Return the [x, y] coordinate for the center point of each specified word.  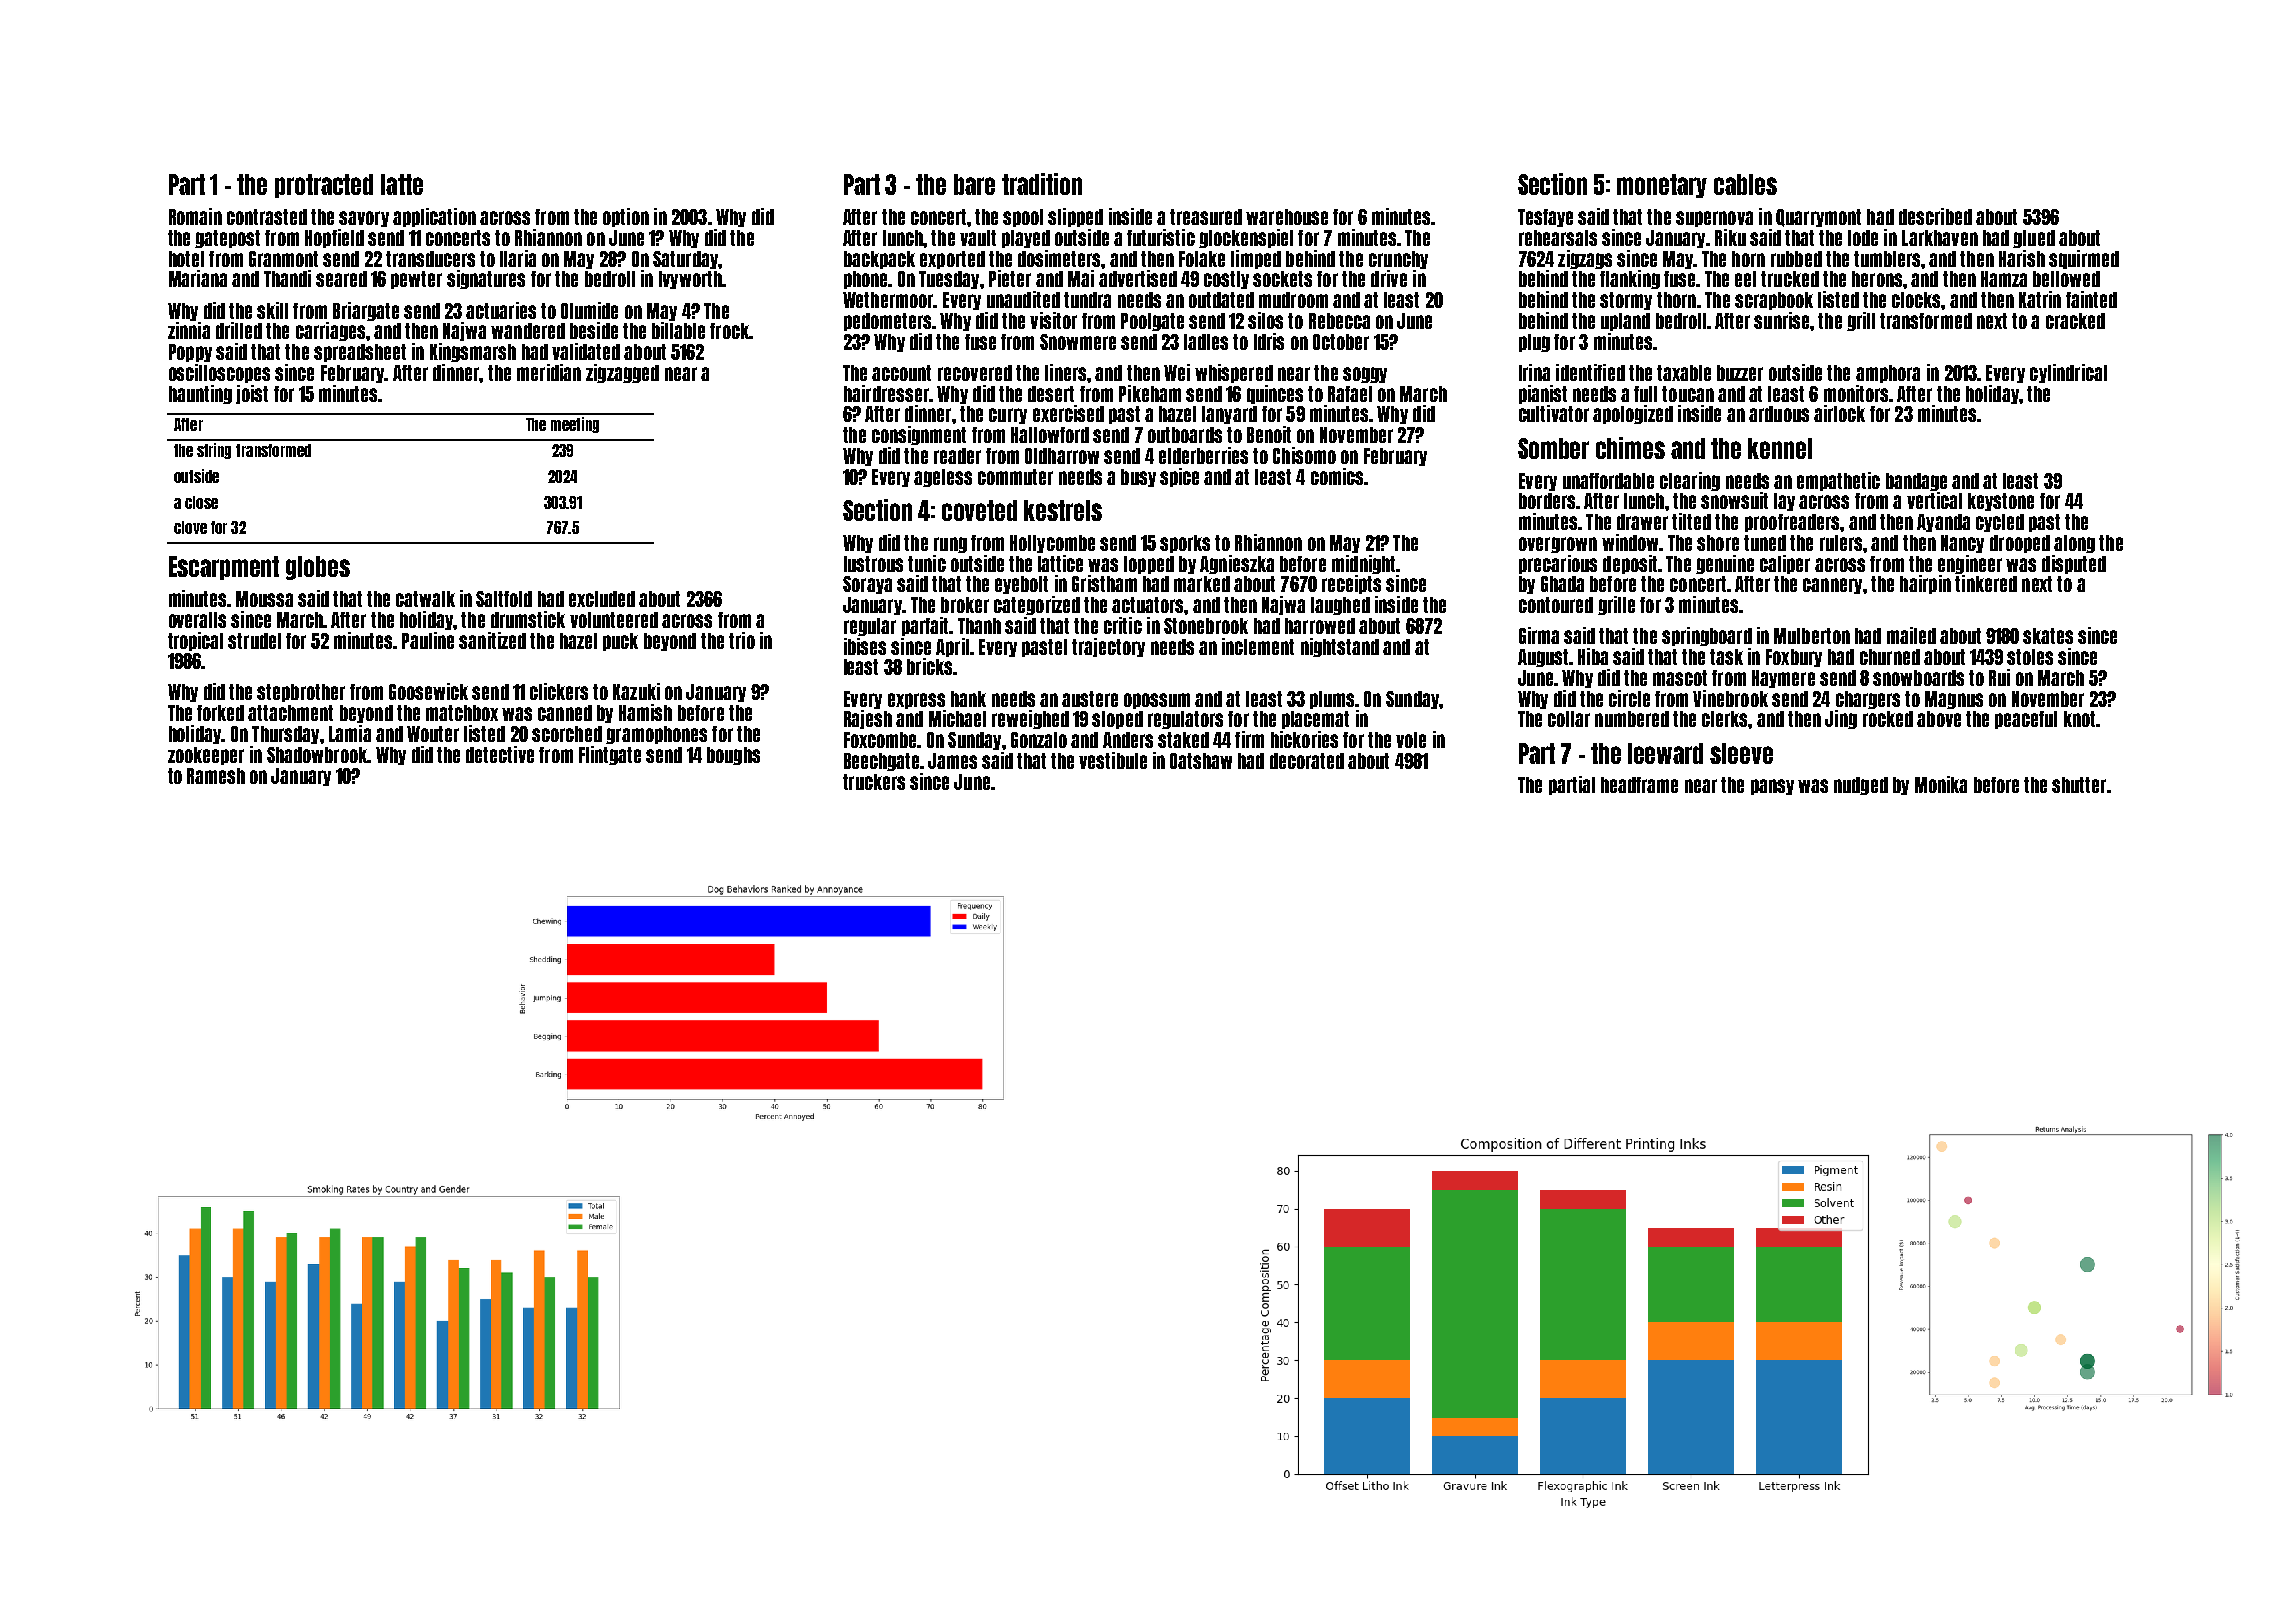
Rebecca [1339, 321]
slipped [1075, 217]
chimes [1630, 448]
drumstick [528, 619]
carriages [330, 331]
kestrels [1063, 510]
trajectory [1108, 647]
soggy [1365, 375]
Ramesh [216, 776]
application [434, 217]
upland [1625, 322]
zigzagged [622, 373]
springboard [1707, 636]
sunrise [1781, 320]
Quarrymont [1818, 218]
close [201, 502]
